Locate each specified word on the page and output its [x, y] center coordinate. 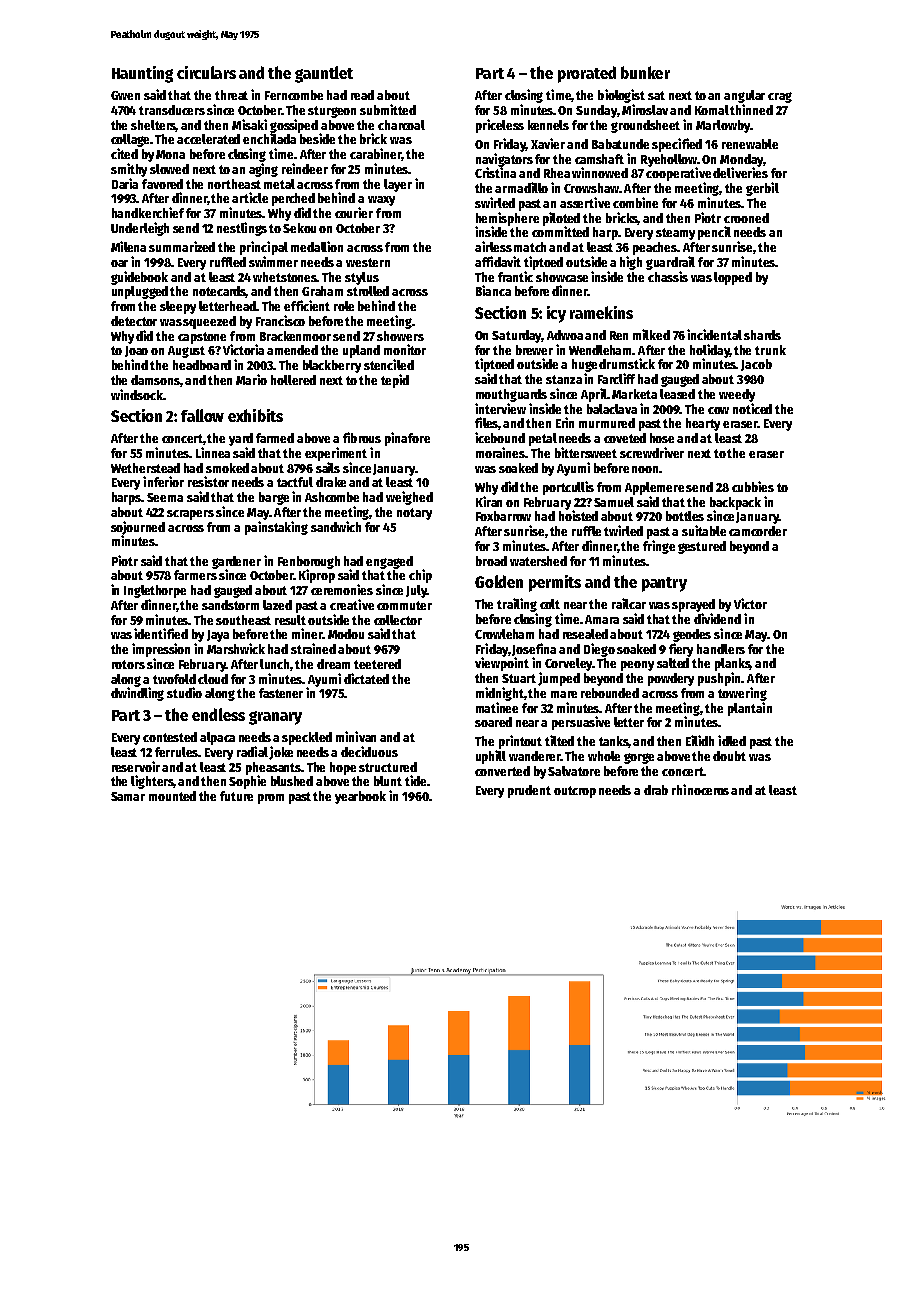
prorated [587, 74]
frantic [515, 276]
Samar [128, 796]
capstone [202, 338]
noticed [752, 408]
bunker [645, 72]
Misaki [249, 124]
